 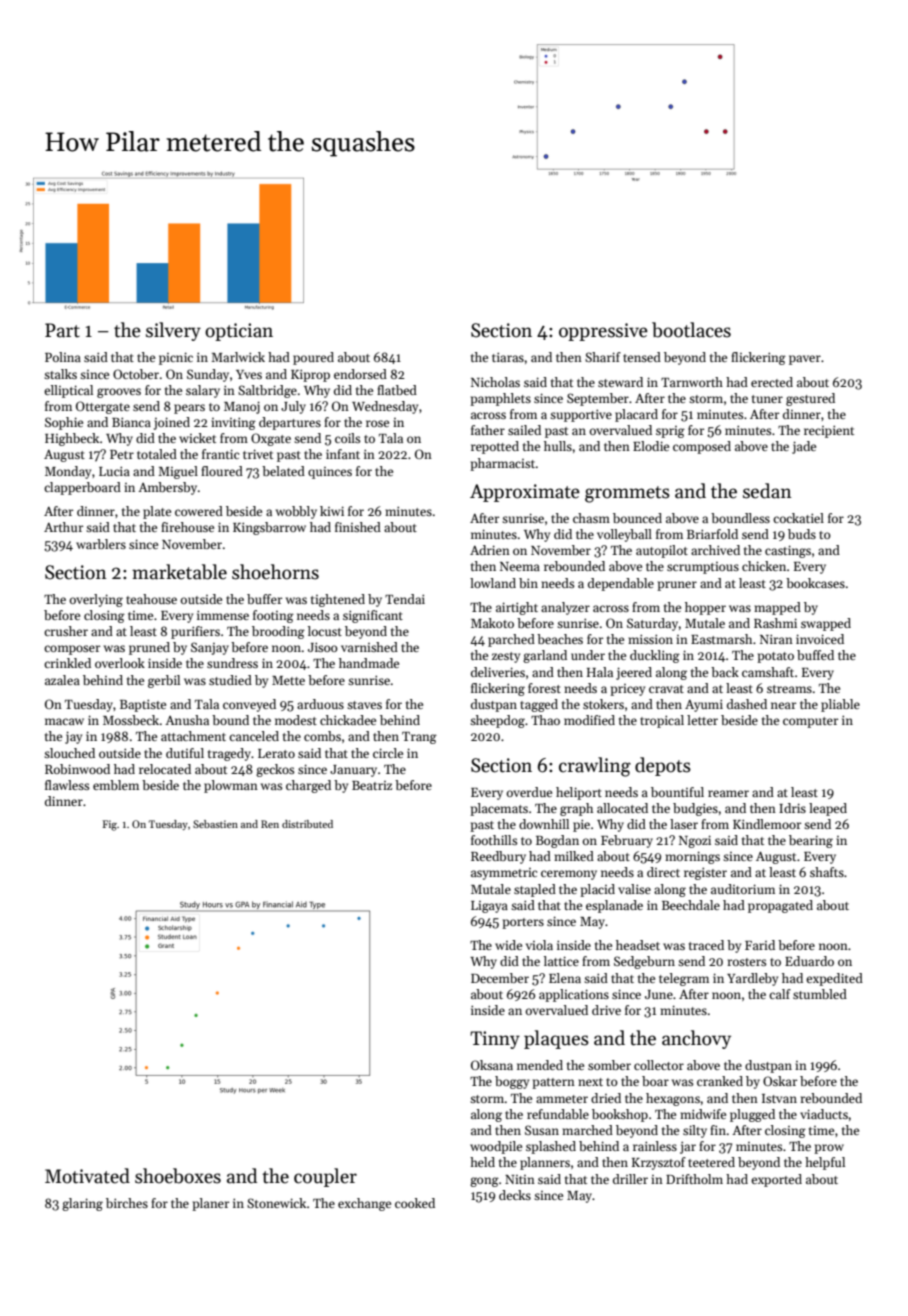 What do you see at coordinates (492, 1065) in the document?
I see `Oksana` at bounding box center [492, 1065].
